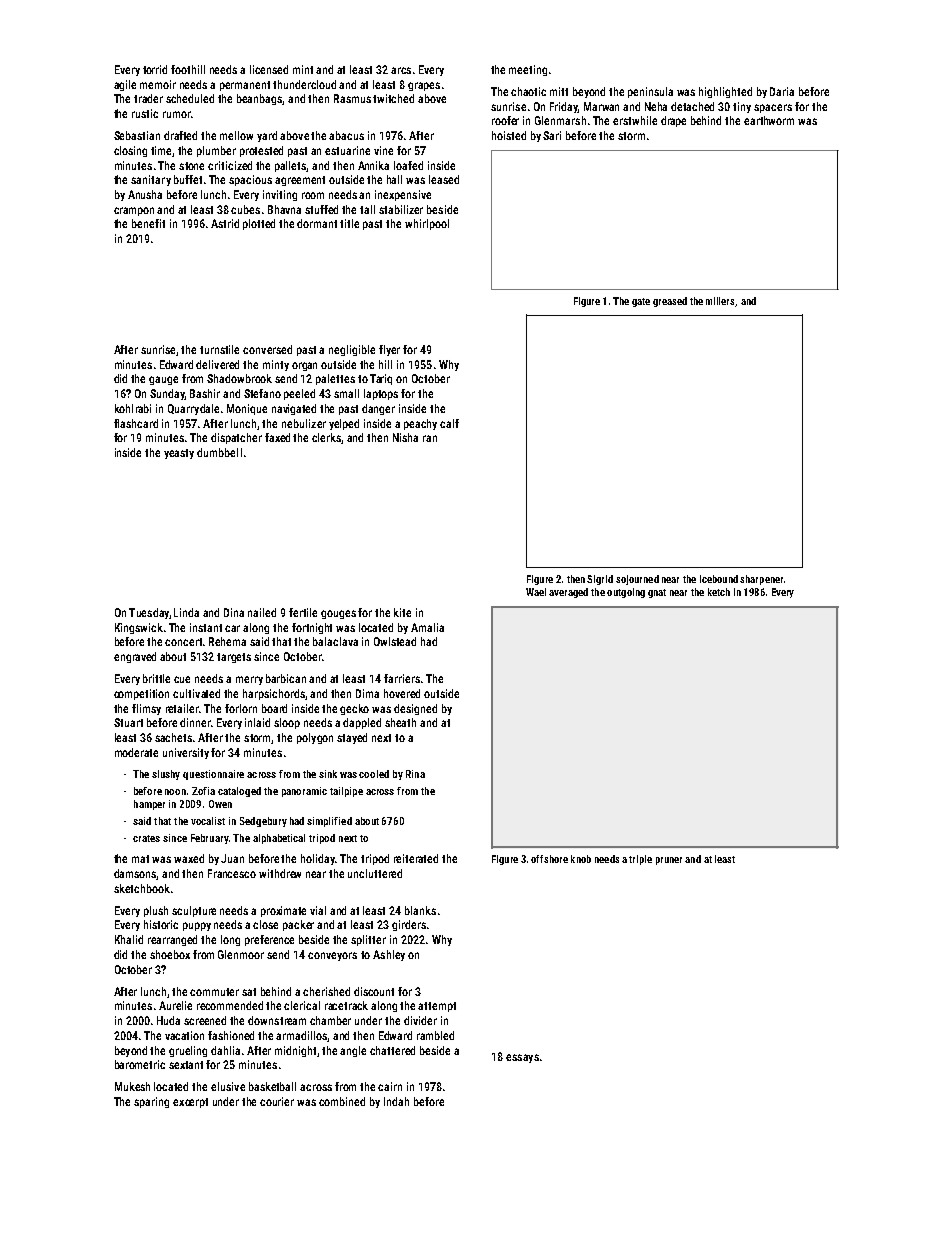 The width and height of the screenshot is (952, 1233). Describe the element at coordinates (600, 580) in the screenshot. I see `Sigrid` at that location.
